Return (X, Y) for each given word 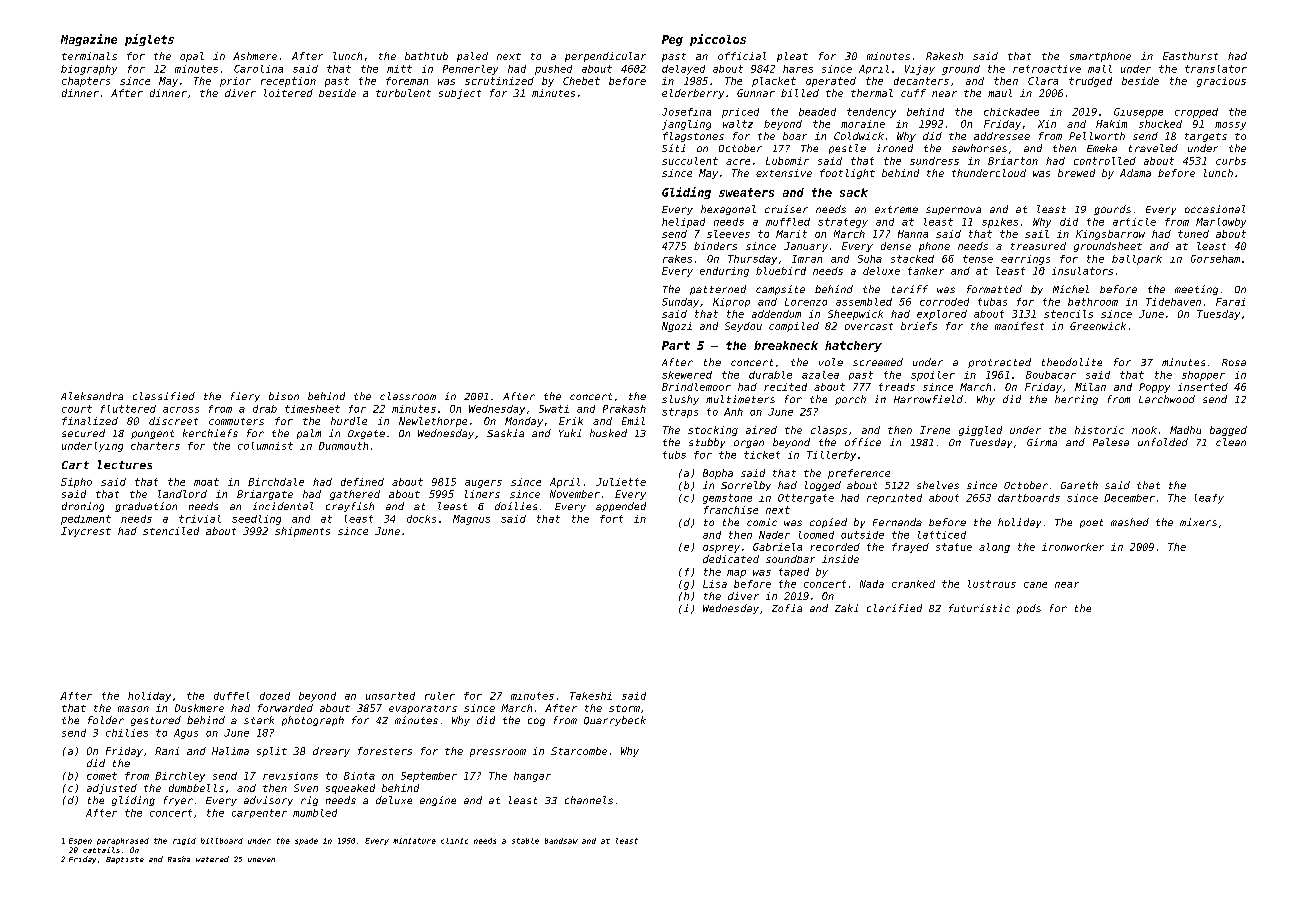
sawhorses (979, 148)
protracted (999, 363)
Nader (774, 535)
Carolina (258, 69)
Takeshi (591, 696)
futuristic (979, 608)
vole (831, 362)
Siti (673, 148)
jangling (686, 125)
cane (1035, 585)
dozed (275, 696)
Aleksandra (92, 396)
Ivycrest (86, 532)
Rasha (179, 859)
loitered (288, 93)
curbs (1231, 161)
